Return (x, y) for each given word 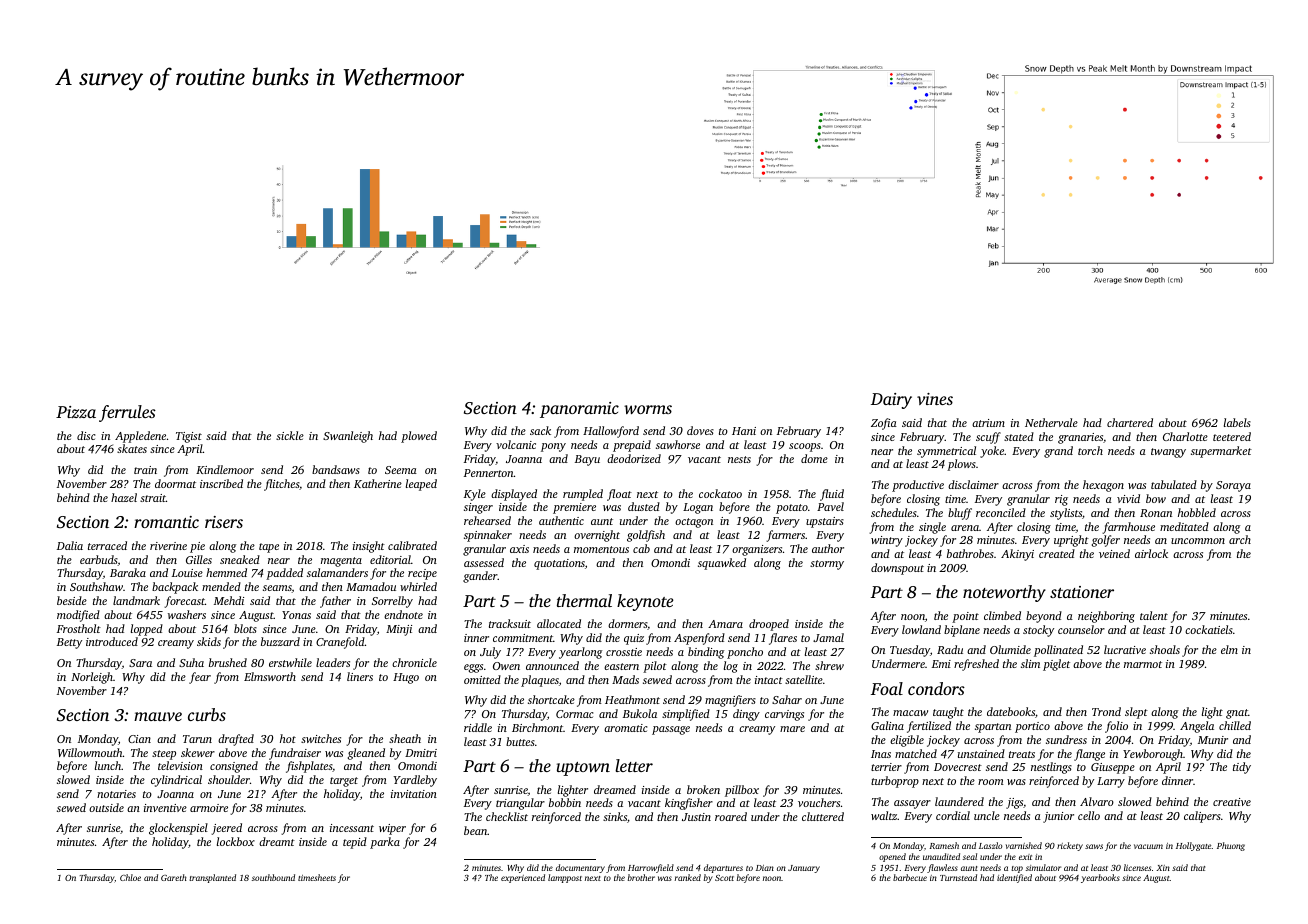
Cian (139, 739)
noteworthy (1004, 593)
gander (480, 577)
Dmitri (421, 753)
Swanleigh (348, 437)
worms (648, 409)
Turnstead (958, 877)
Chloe (130, 877)
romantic (166, 522)
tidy (1242, 768)
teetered (1232, 436)
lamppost (565, 878)
